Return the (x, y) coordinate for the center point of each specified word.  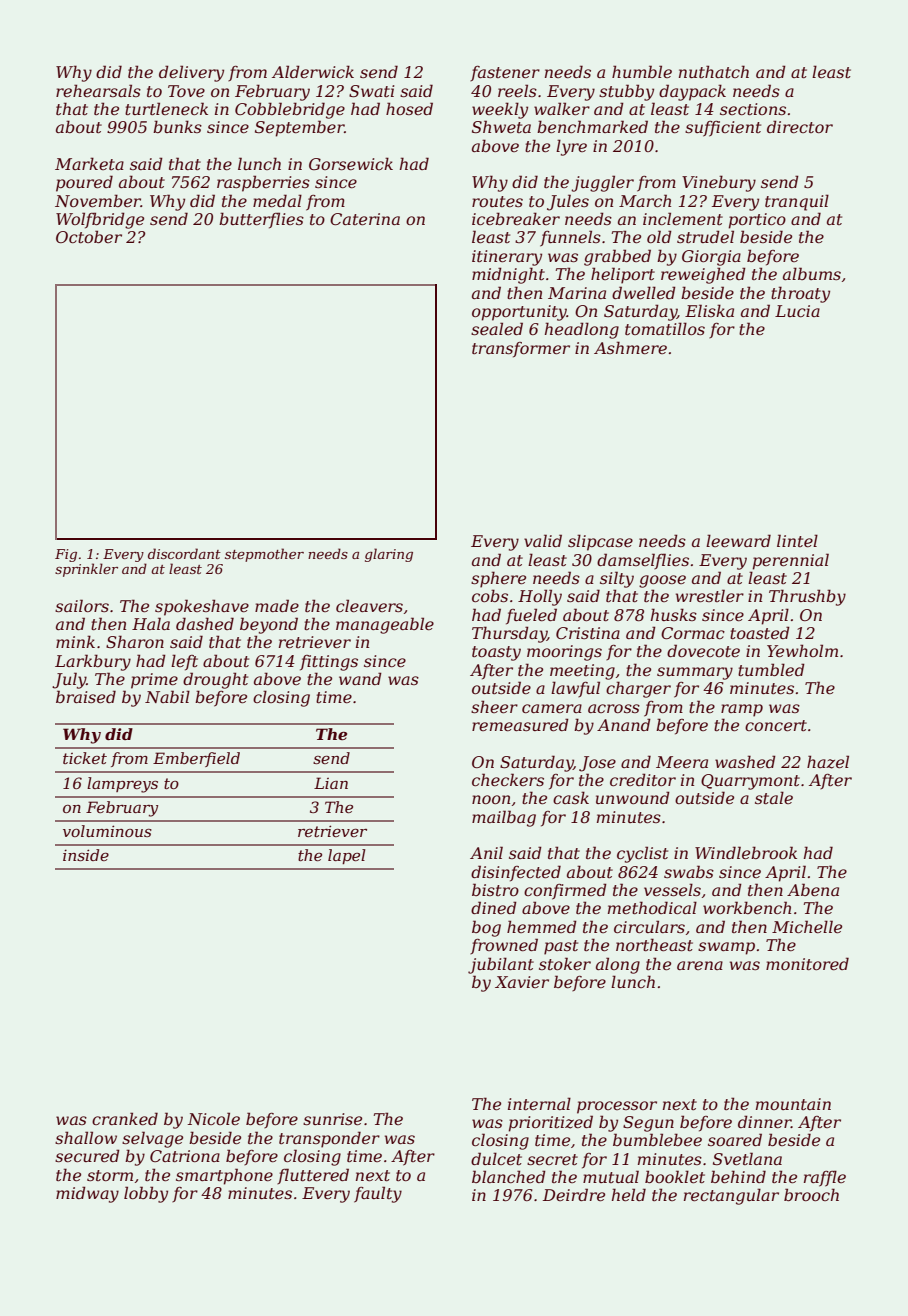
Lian (331, 783)
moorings (564, 653)
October (89, 236)
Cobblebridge (290, 110)
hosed (409, 108)
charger (638, 689)
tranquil (797, 202)
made (277, 605)
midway (87, 1194)
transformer (521, 350)
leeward (738, 540)
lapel (346, 856)
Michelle (807, 926)
